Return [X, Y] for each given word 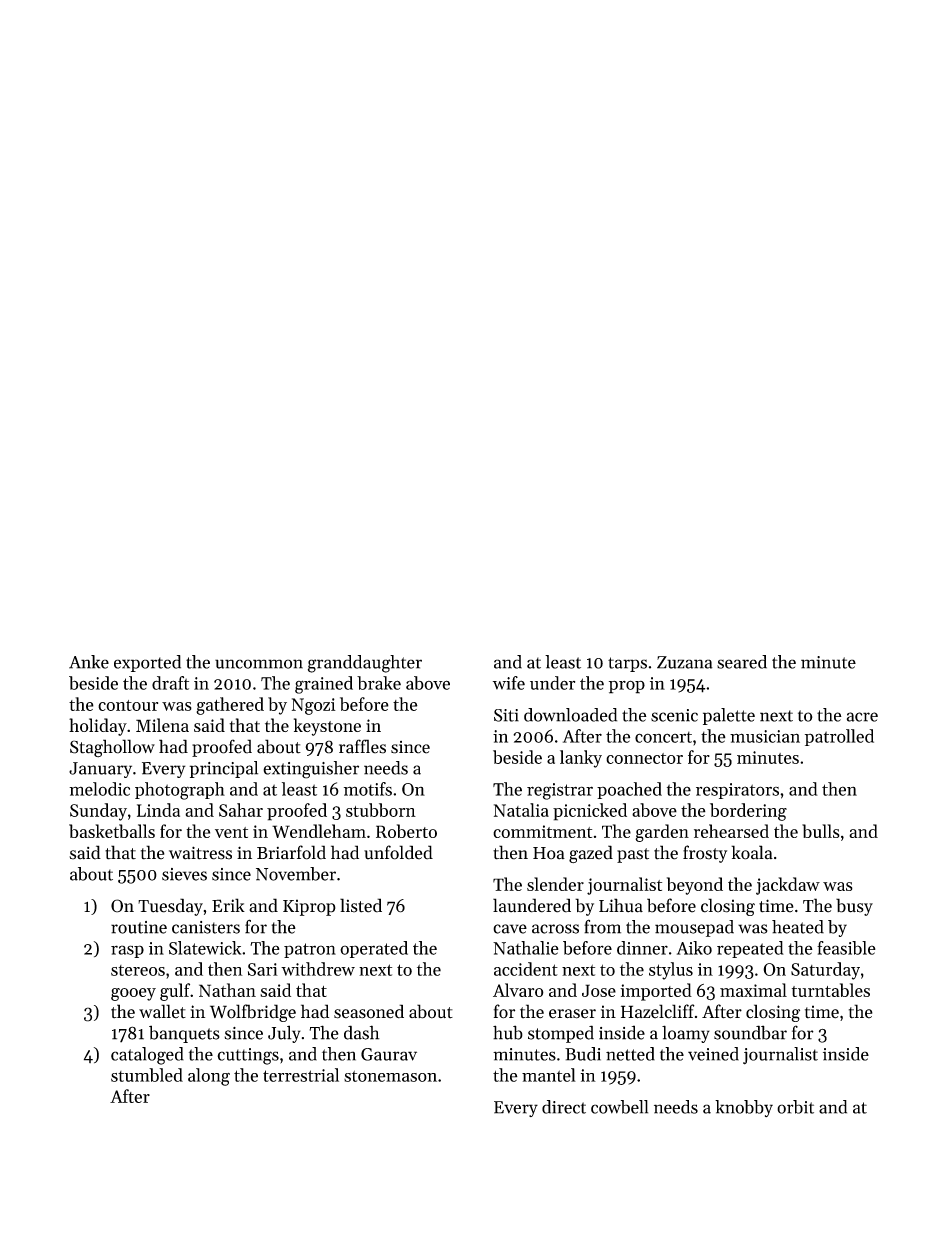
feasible [846, 948]
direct [564, 1107]
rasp [127, 951]
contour [128, 705]
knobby [744, 1108]
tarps [627, 664]
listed [361, 905]
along [209, 1077]
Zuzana [685, 662]
